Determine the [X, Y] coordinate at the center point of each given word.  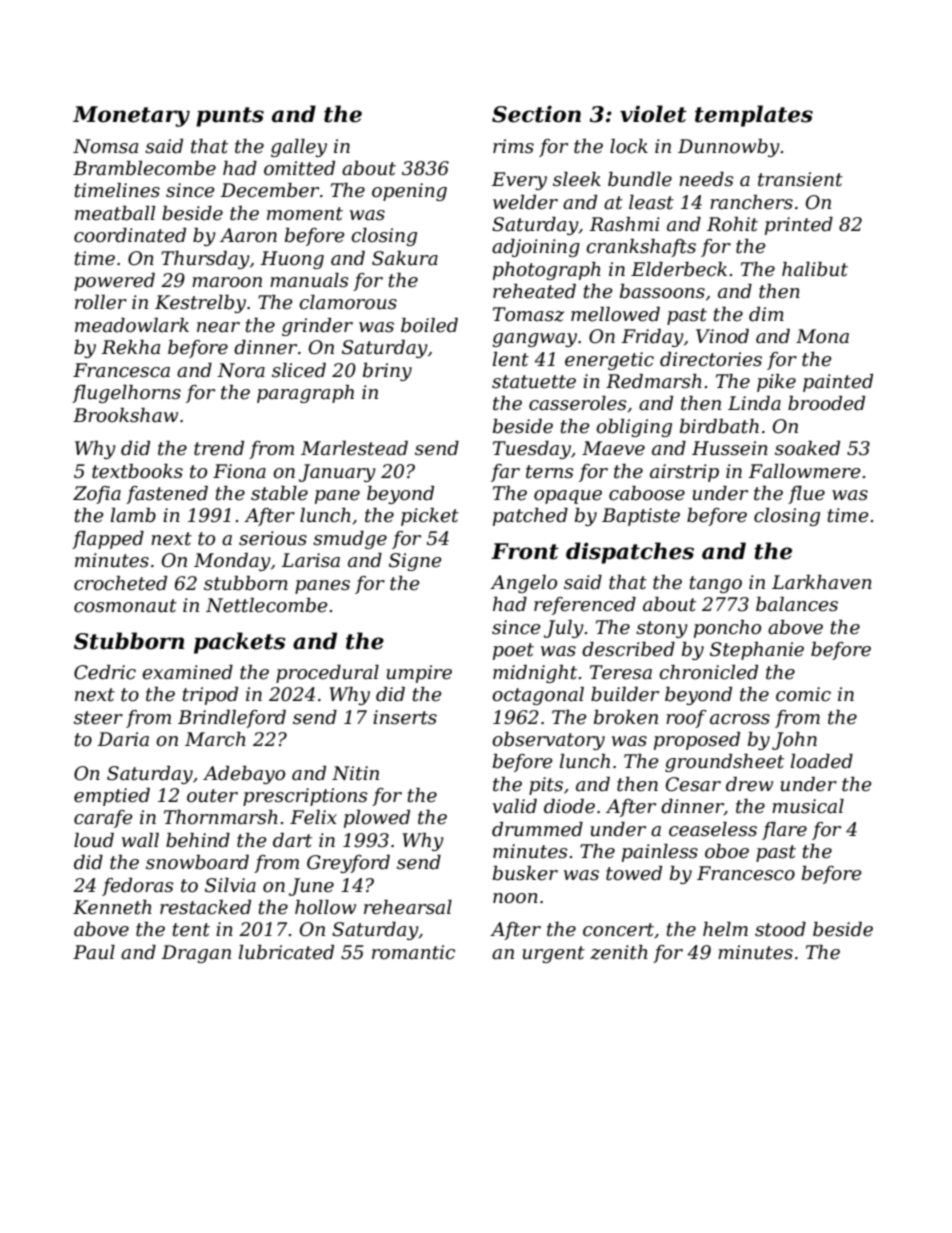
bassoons [662, 291]
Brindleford [232, 719]
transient [800, 179]
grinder [317, 327]
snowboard [197, 862]
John [794, 741]
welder [525, 202]
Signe [415, 562]
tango [716, 584]
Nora [241, 370]
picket [430, 517]
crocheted [120, 583]
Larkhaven [822, 582]
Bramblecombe [144, 168]
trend [219, 448]
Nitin [355, 773]
